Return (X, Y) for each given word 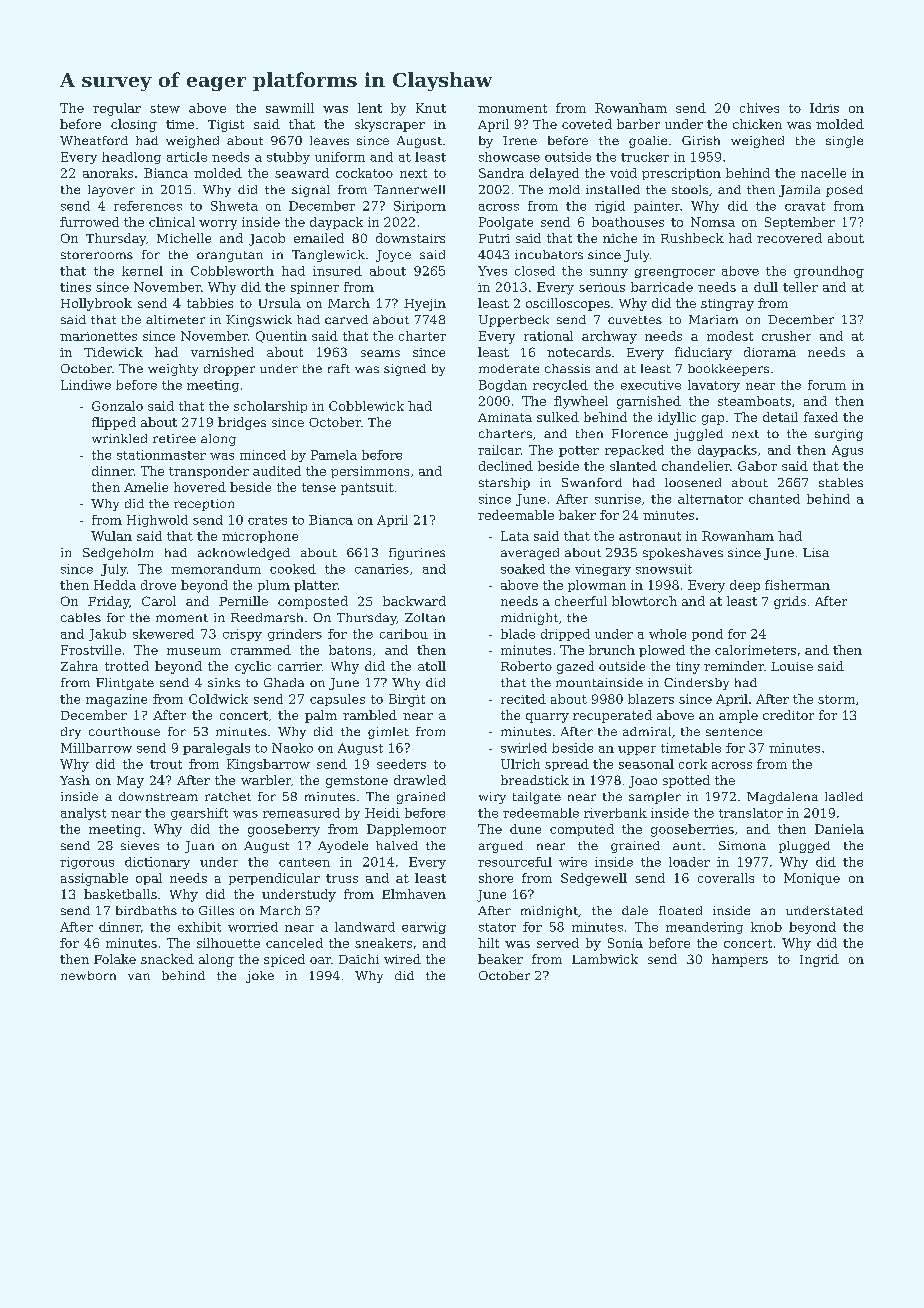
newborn (88, 975)
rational (548, 336)
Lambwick (605, 959)
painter (657, 207)
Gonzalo (117, 406)
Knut (431, 108)
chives (759, 108)
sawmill (290, 108)
